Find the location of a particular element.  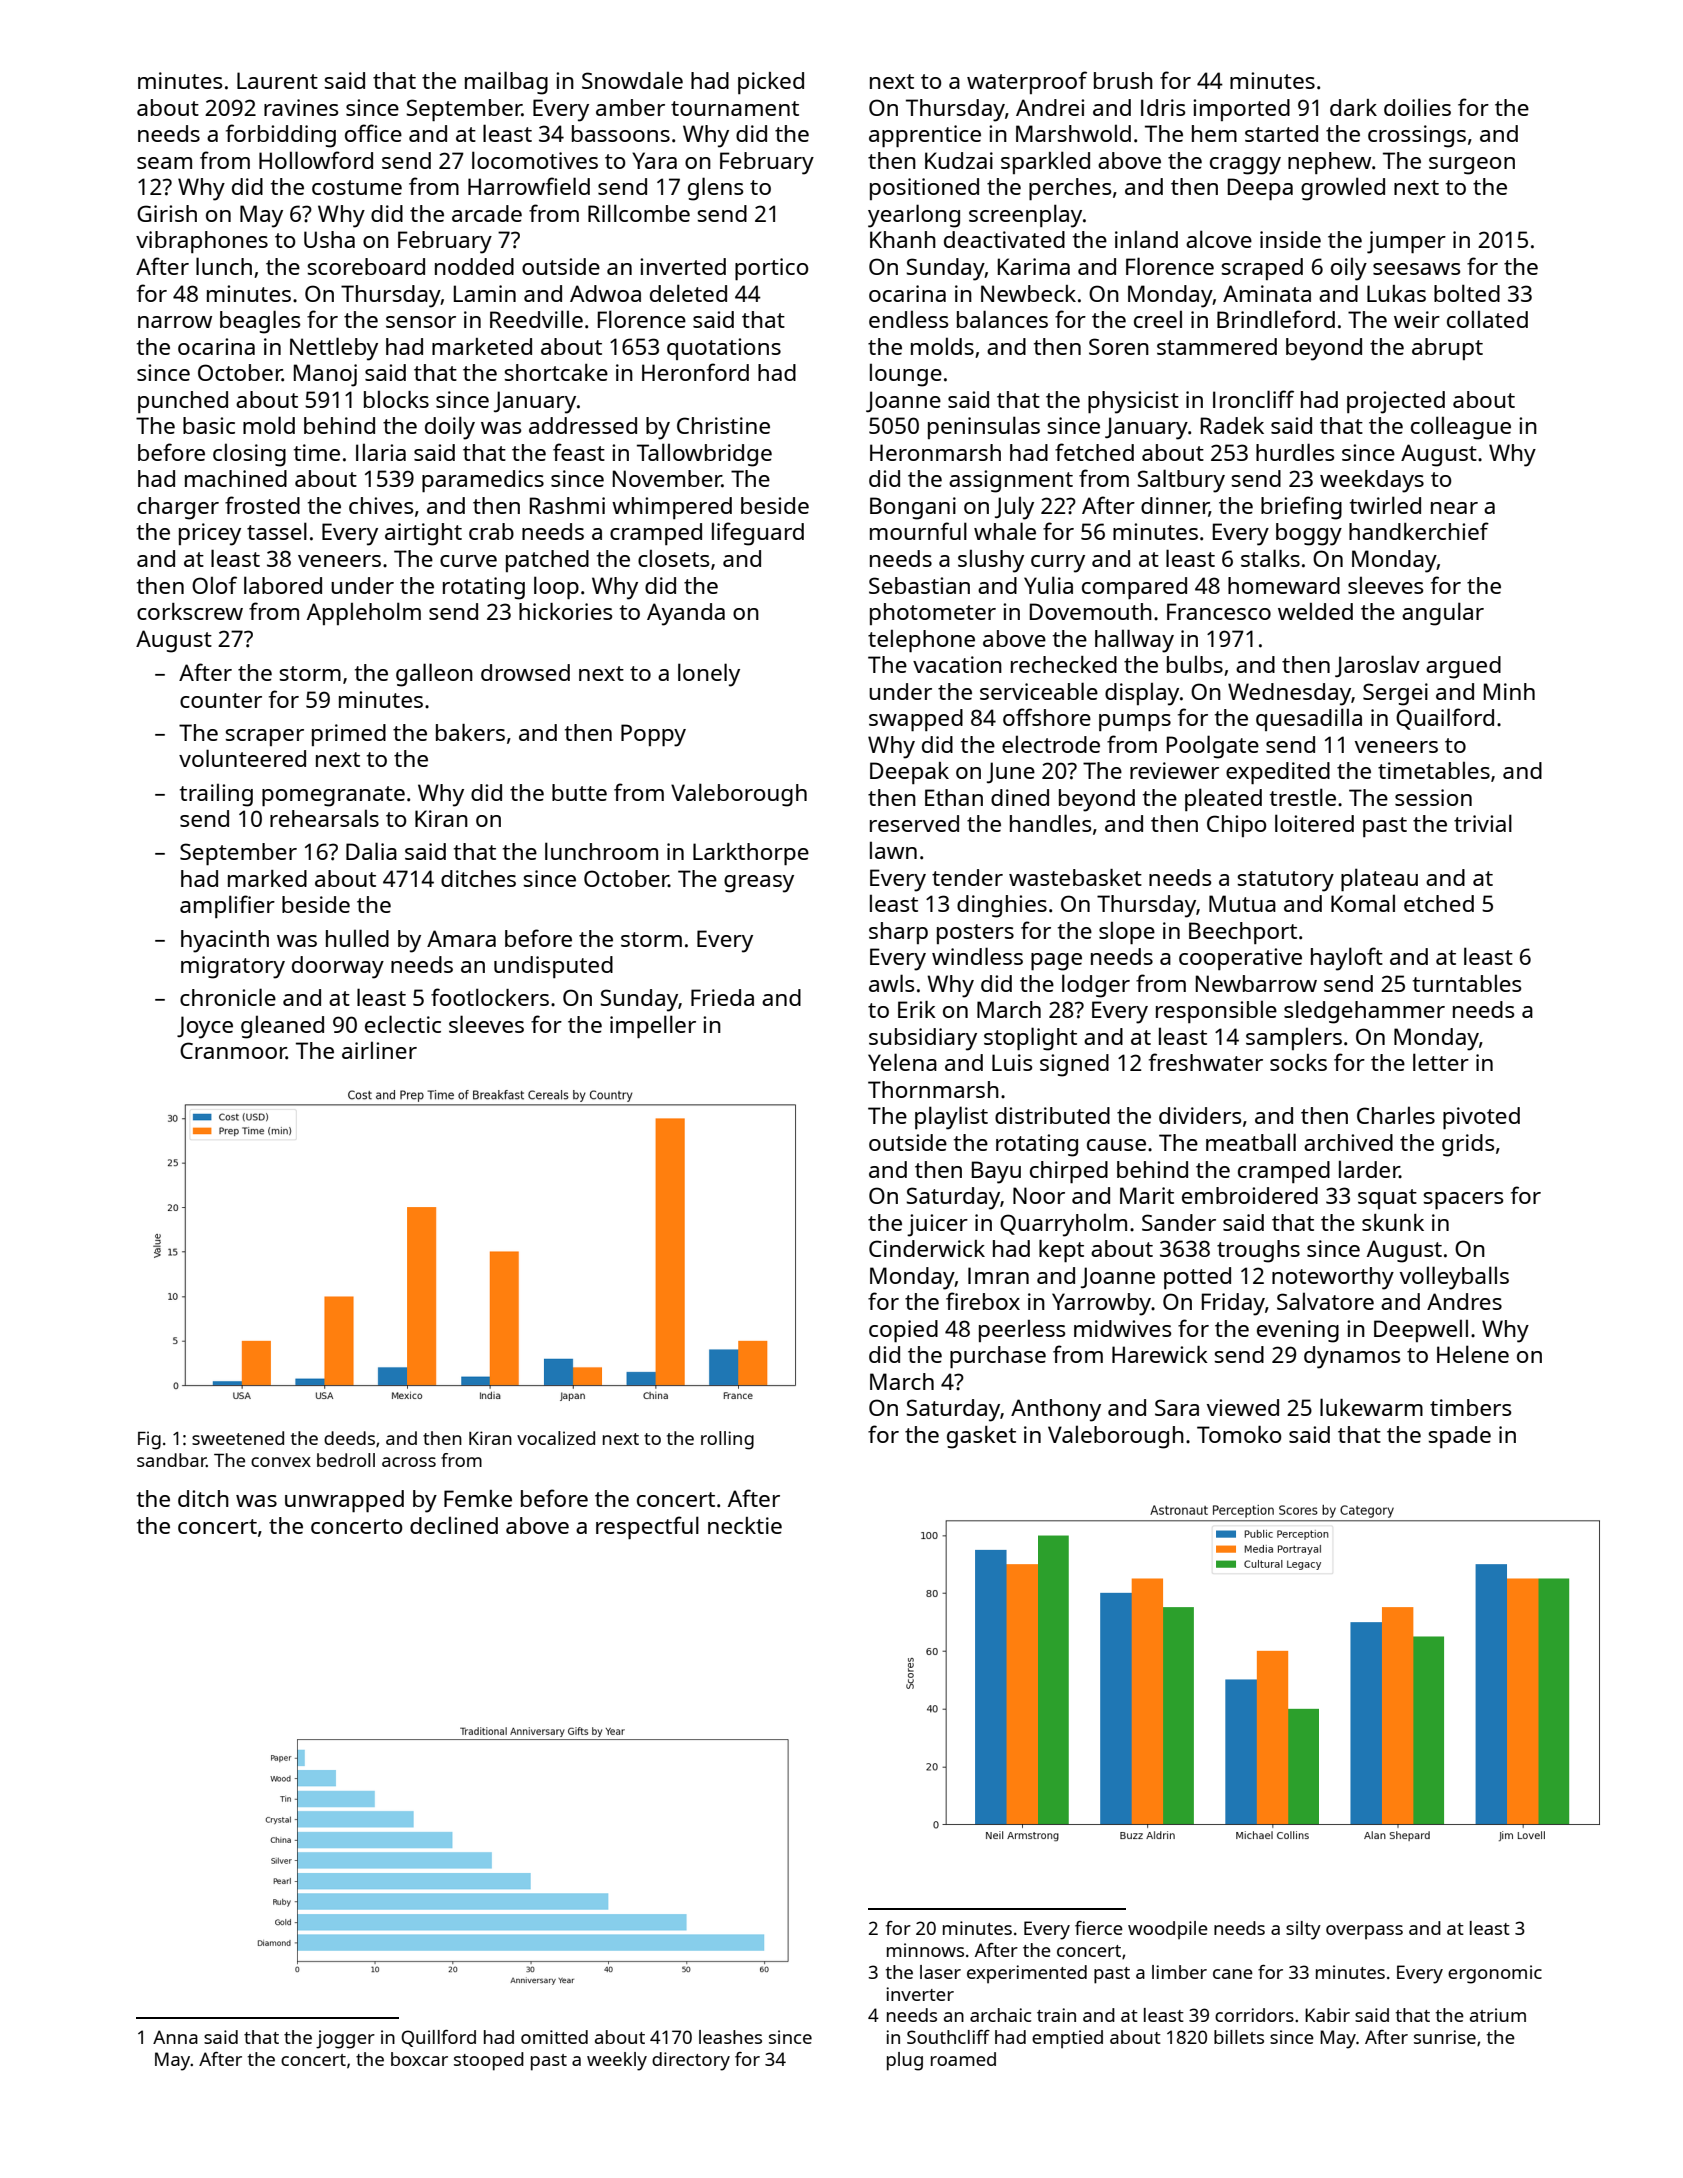

unwrapped is located at coordinates (344, 1501).
